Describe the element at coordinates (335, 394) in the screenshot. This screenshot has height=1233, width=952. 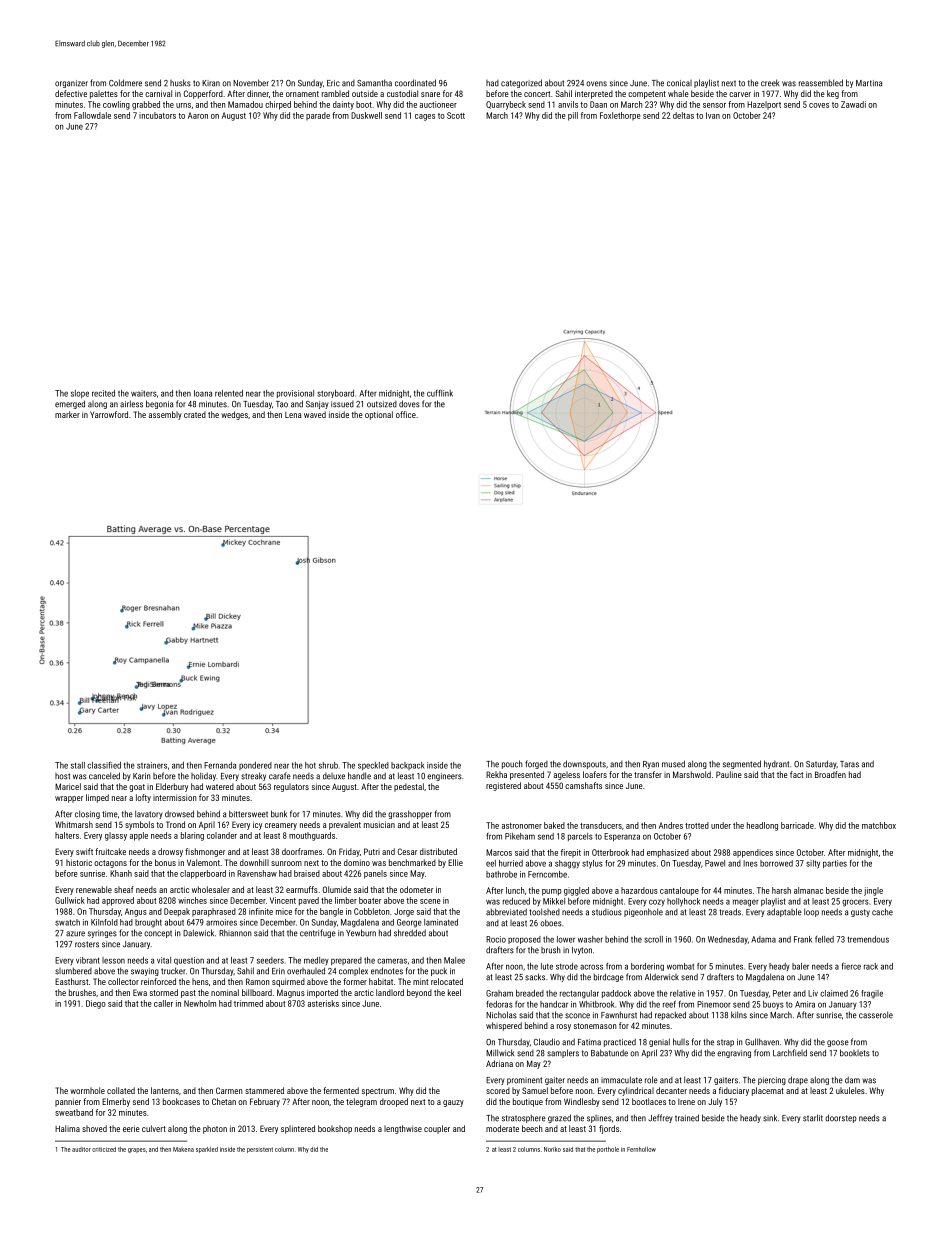
I see `storyboard` at that location.
